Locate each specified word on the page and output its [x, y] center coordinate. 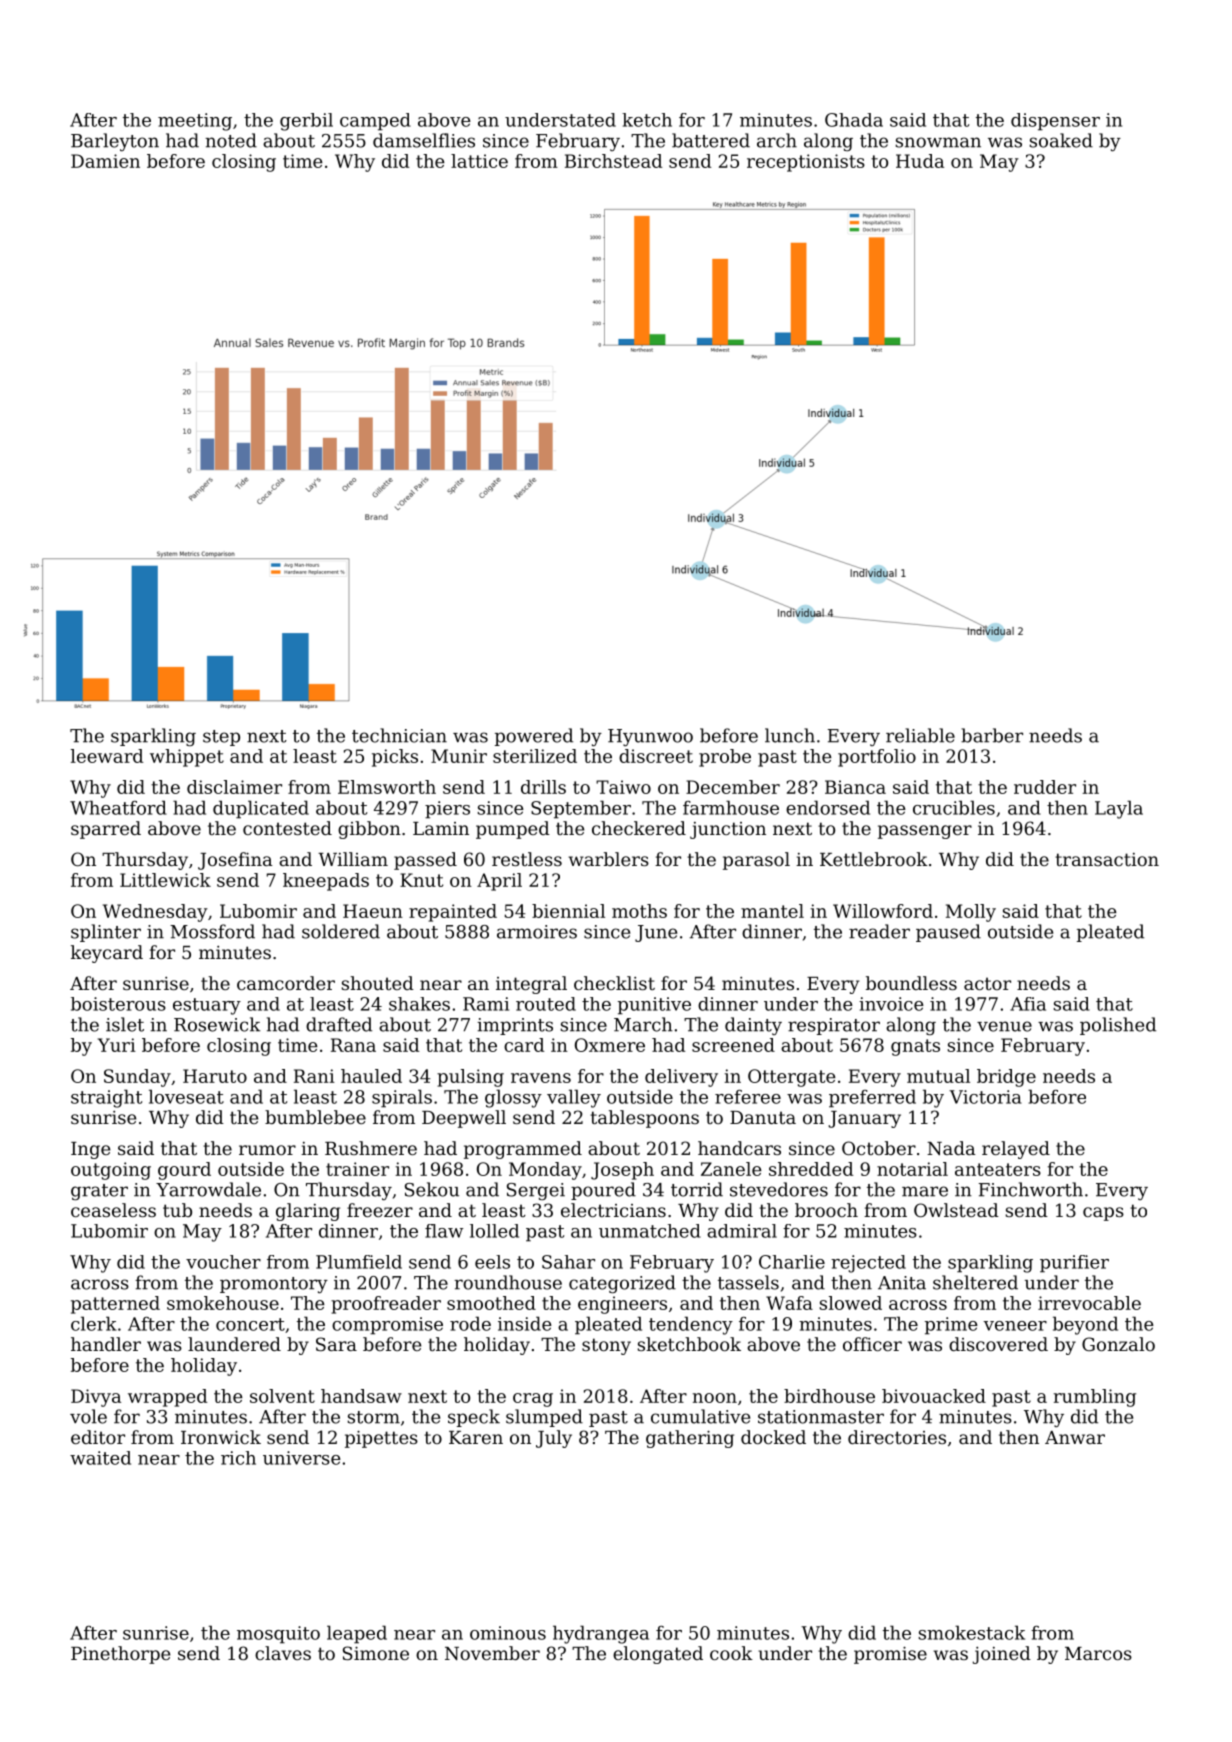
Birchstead [613, 161]
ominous [508, 1633]
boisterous [118, 1004]
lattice [479, 161]
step [221, 738]
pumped [513, 830]
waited [100, 1458]
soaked [1061, 140]
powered [534, 737]
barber [992, 735]
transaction [1107, 859]
